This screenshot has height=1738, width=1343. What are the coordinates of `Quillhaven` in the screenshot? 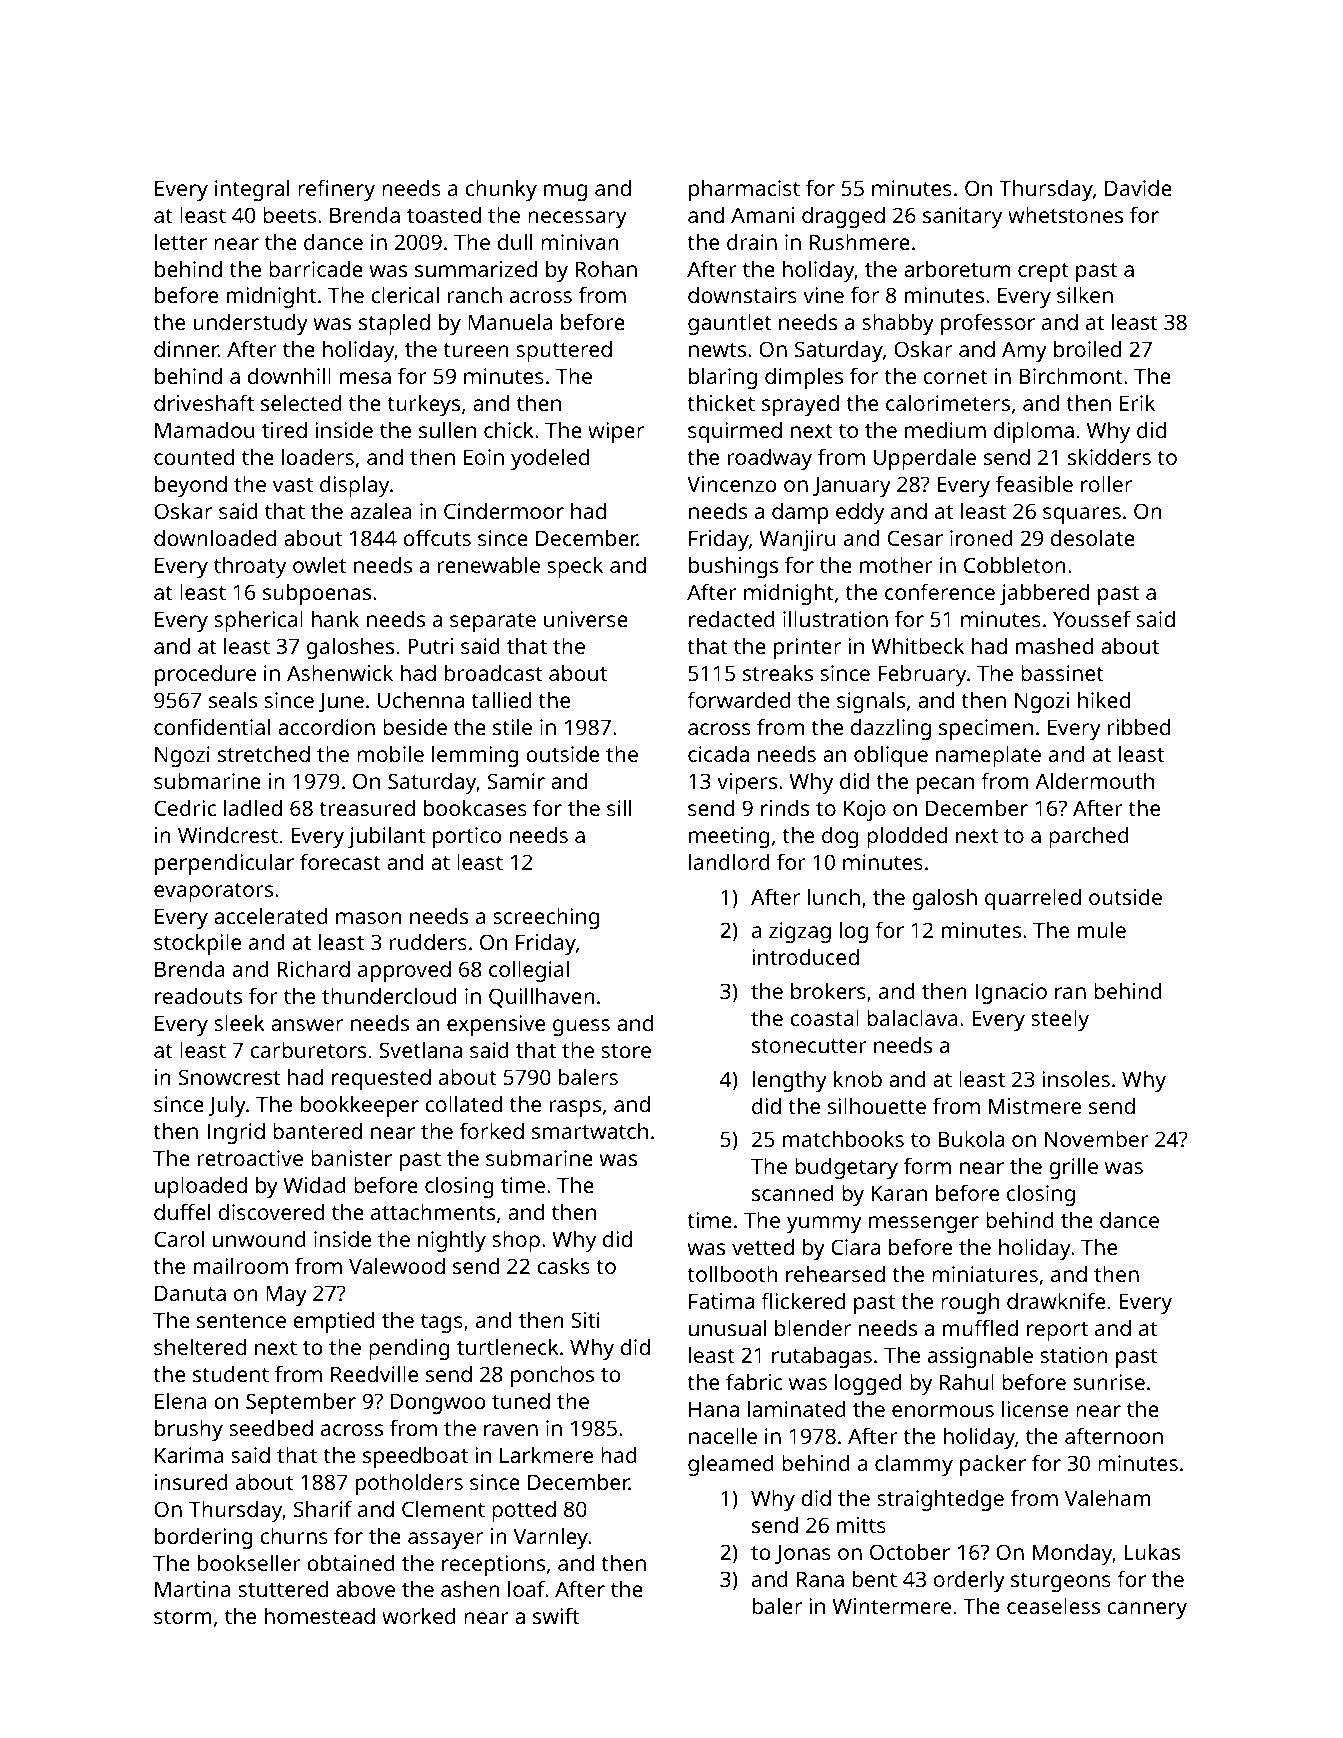 It's located at (542, 997).
